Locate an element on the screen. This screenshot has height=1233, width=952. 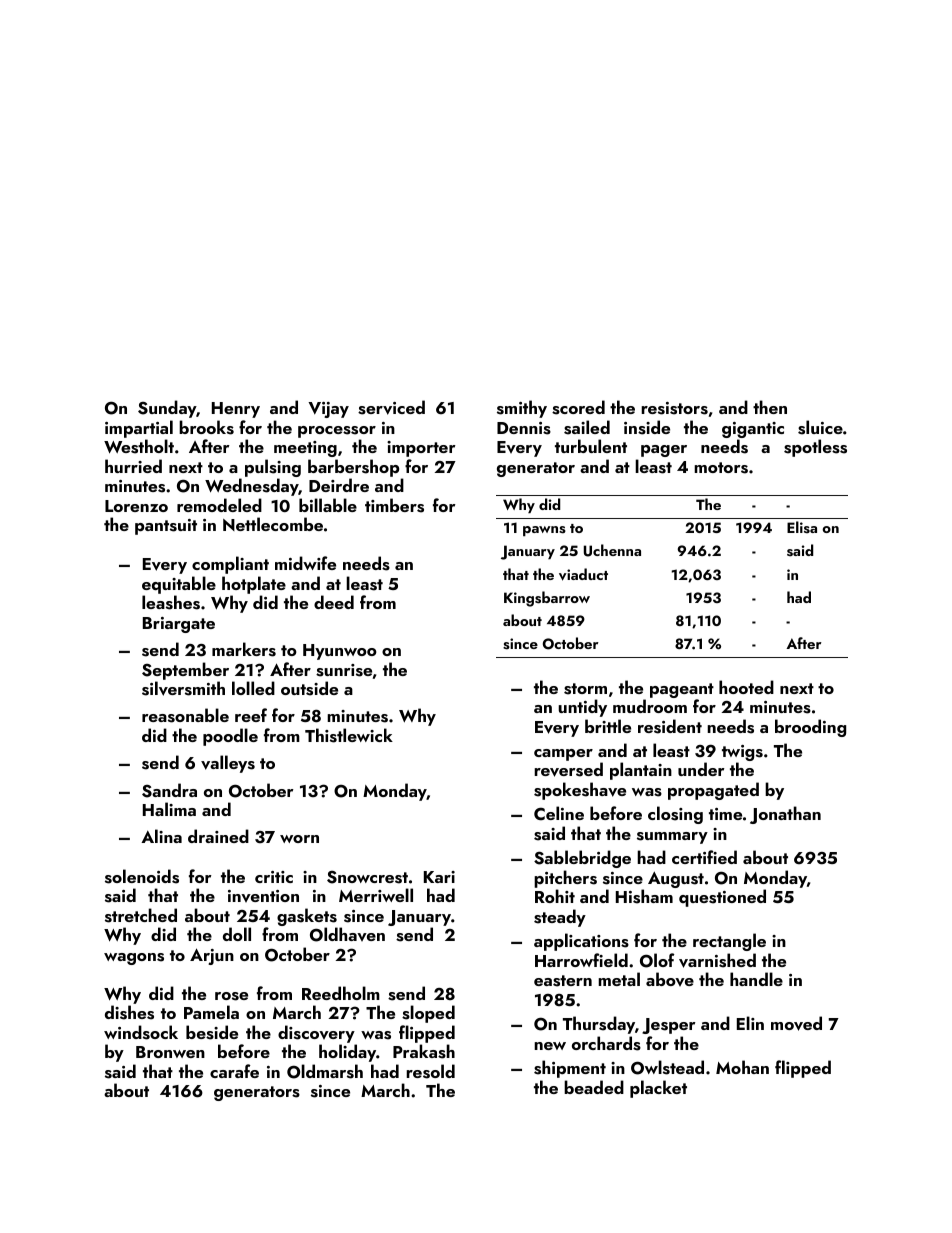
pawns is located at coordinates (544, 531).
